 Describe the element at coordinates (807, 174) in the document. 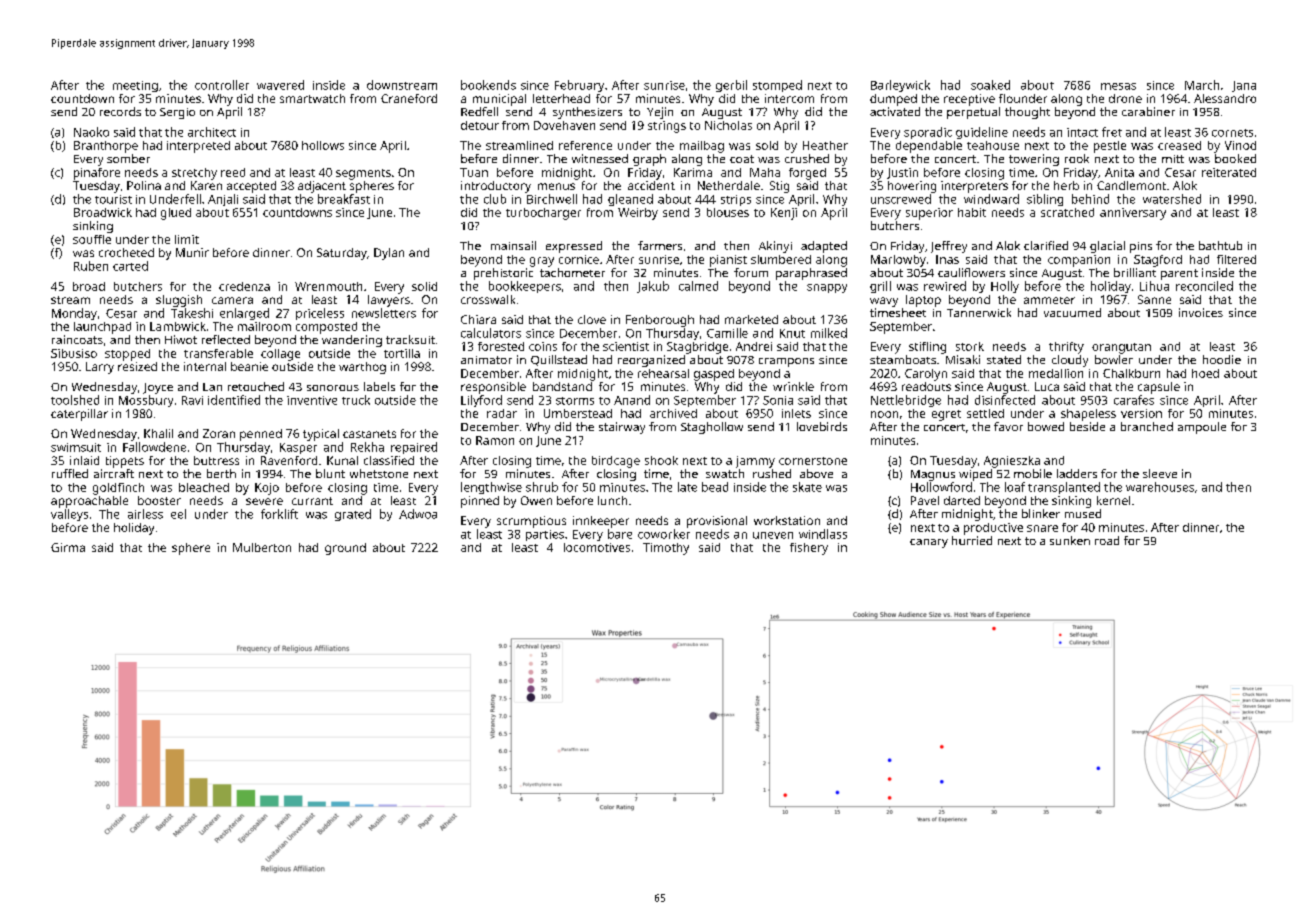

I see `forged` at that location.
